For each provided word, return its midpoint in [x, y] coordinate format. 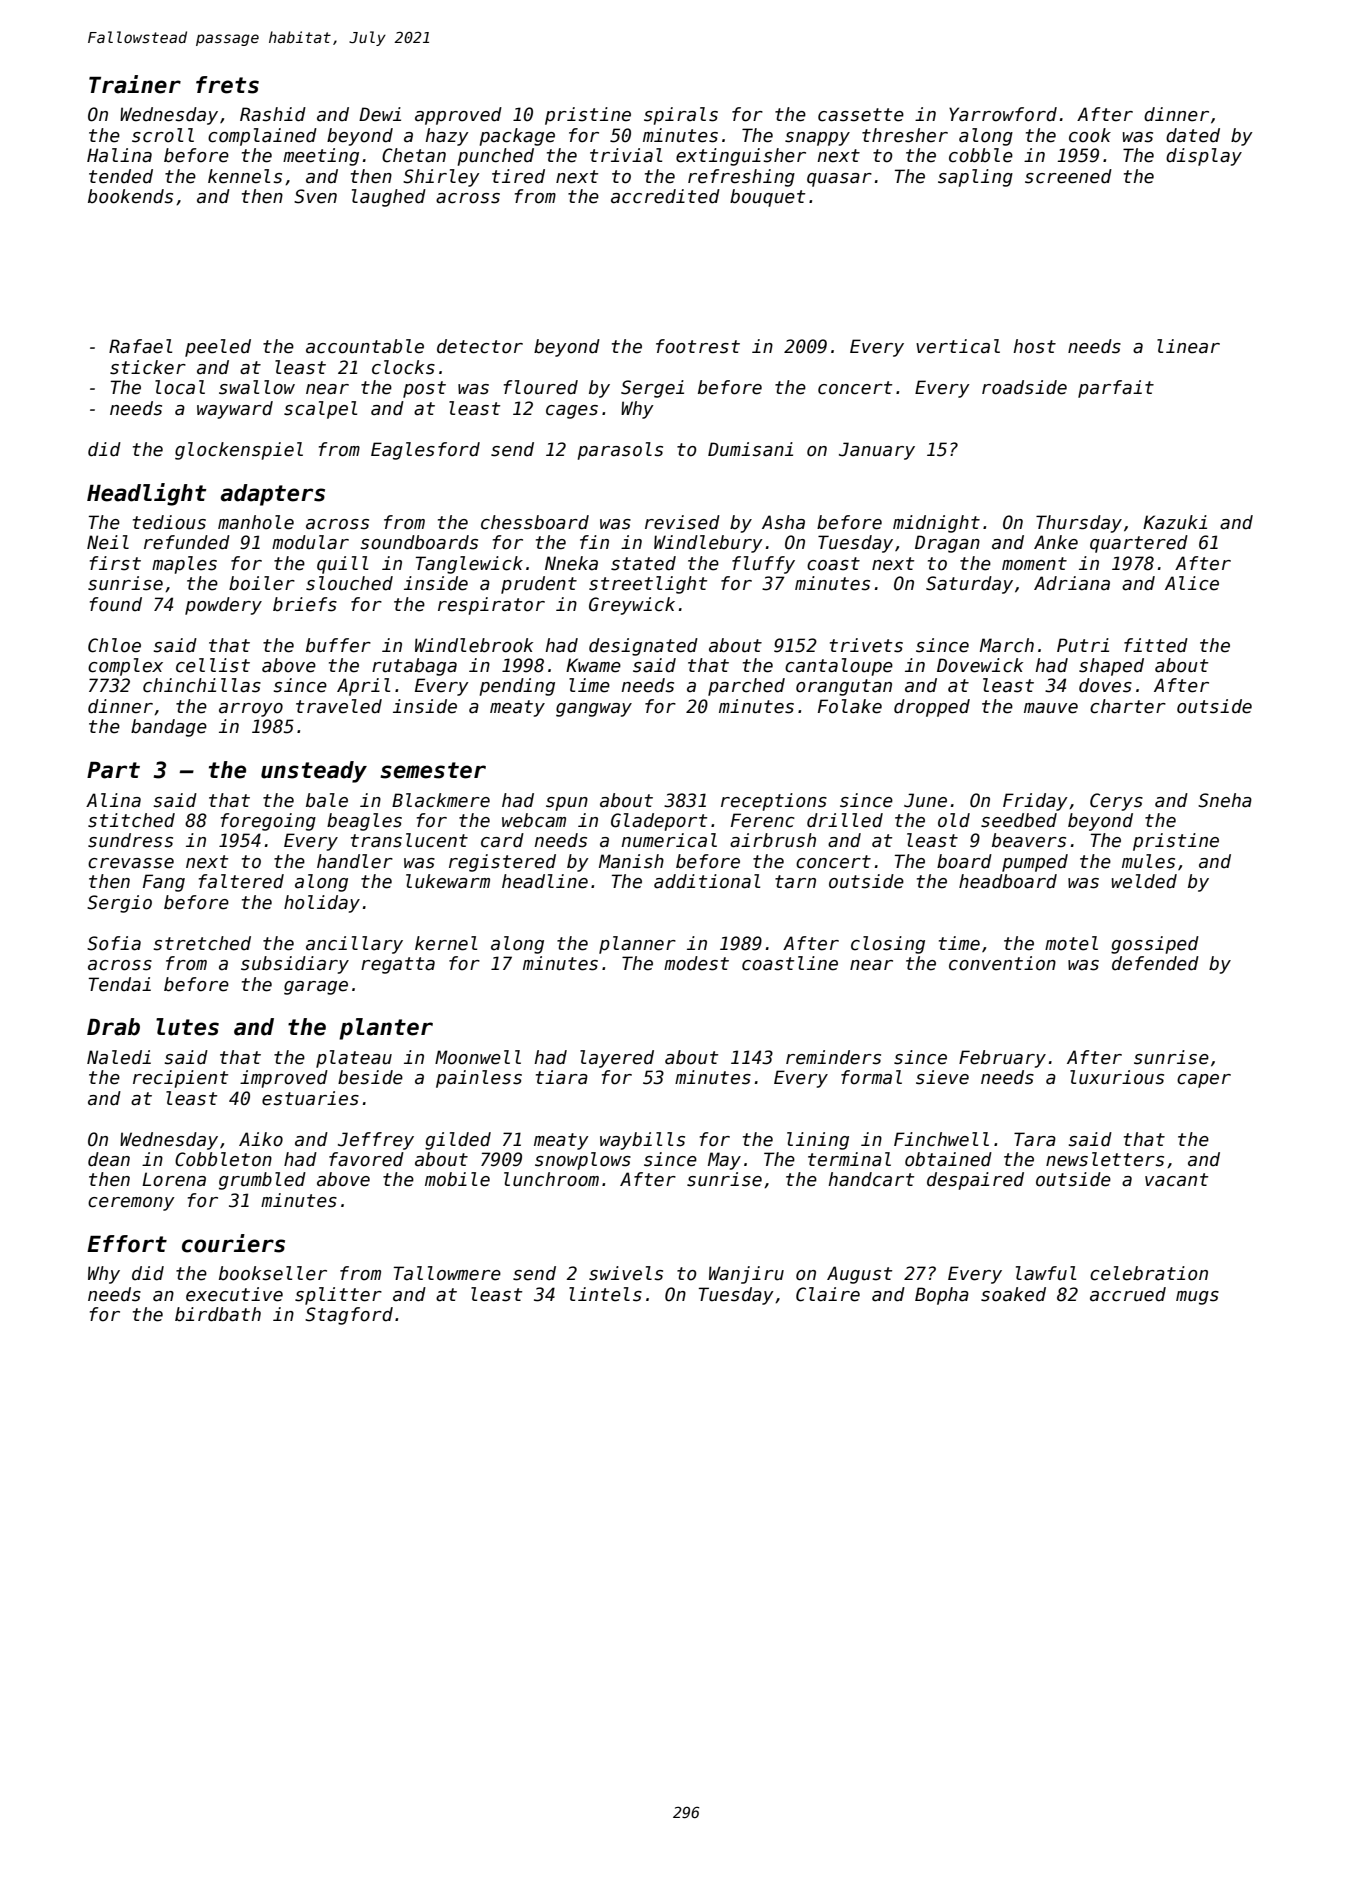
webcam [534, 820]
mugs [1197, 1298]
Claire [828, 1294]
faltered [241, 881]
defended [1155, 963]
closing [888, 945]
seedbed [1019, 820]
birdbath [218, 1314]
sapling [975, 178]
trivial [626, 155]
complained [262, 137]
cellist [213, 665]
